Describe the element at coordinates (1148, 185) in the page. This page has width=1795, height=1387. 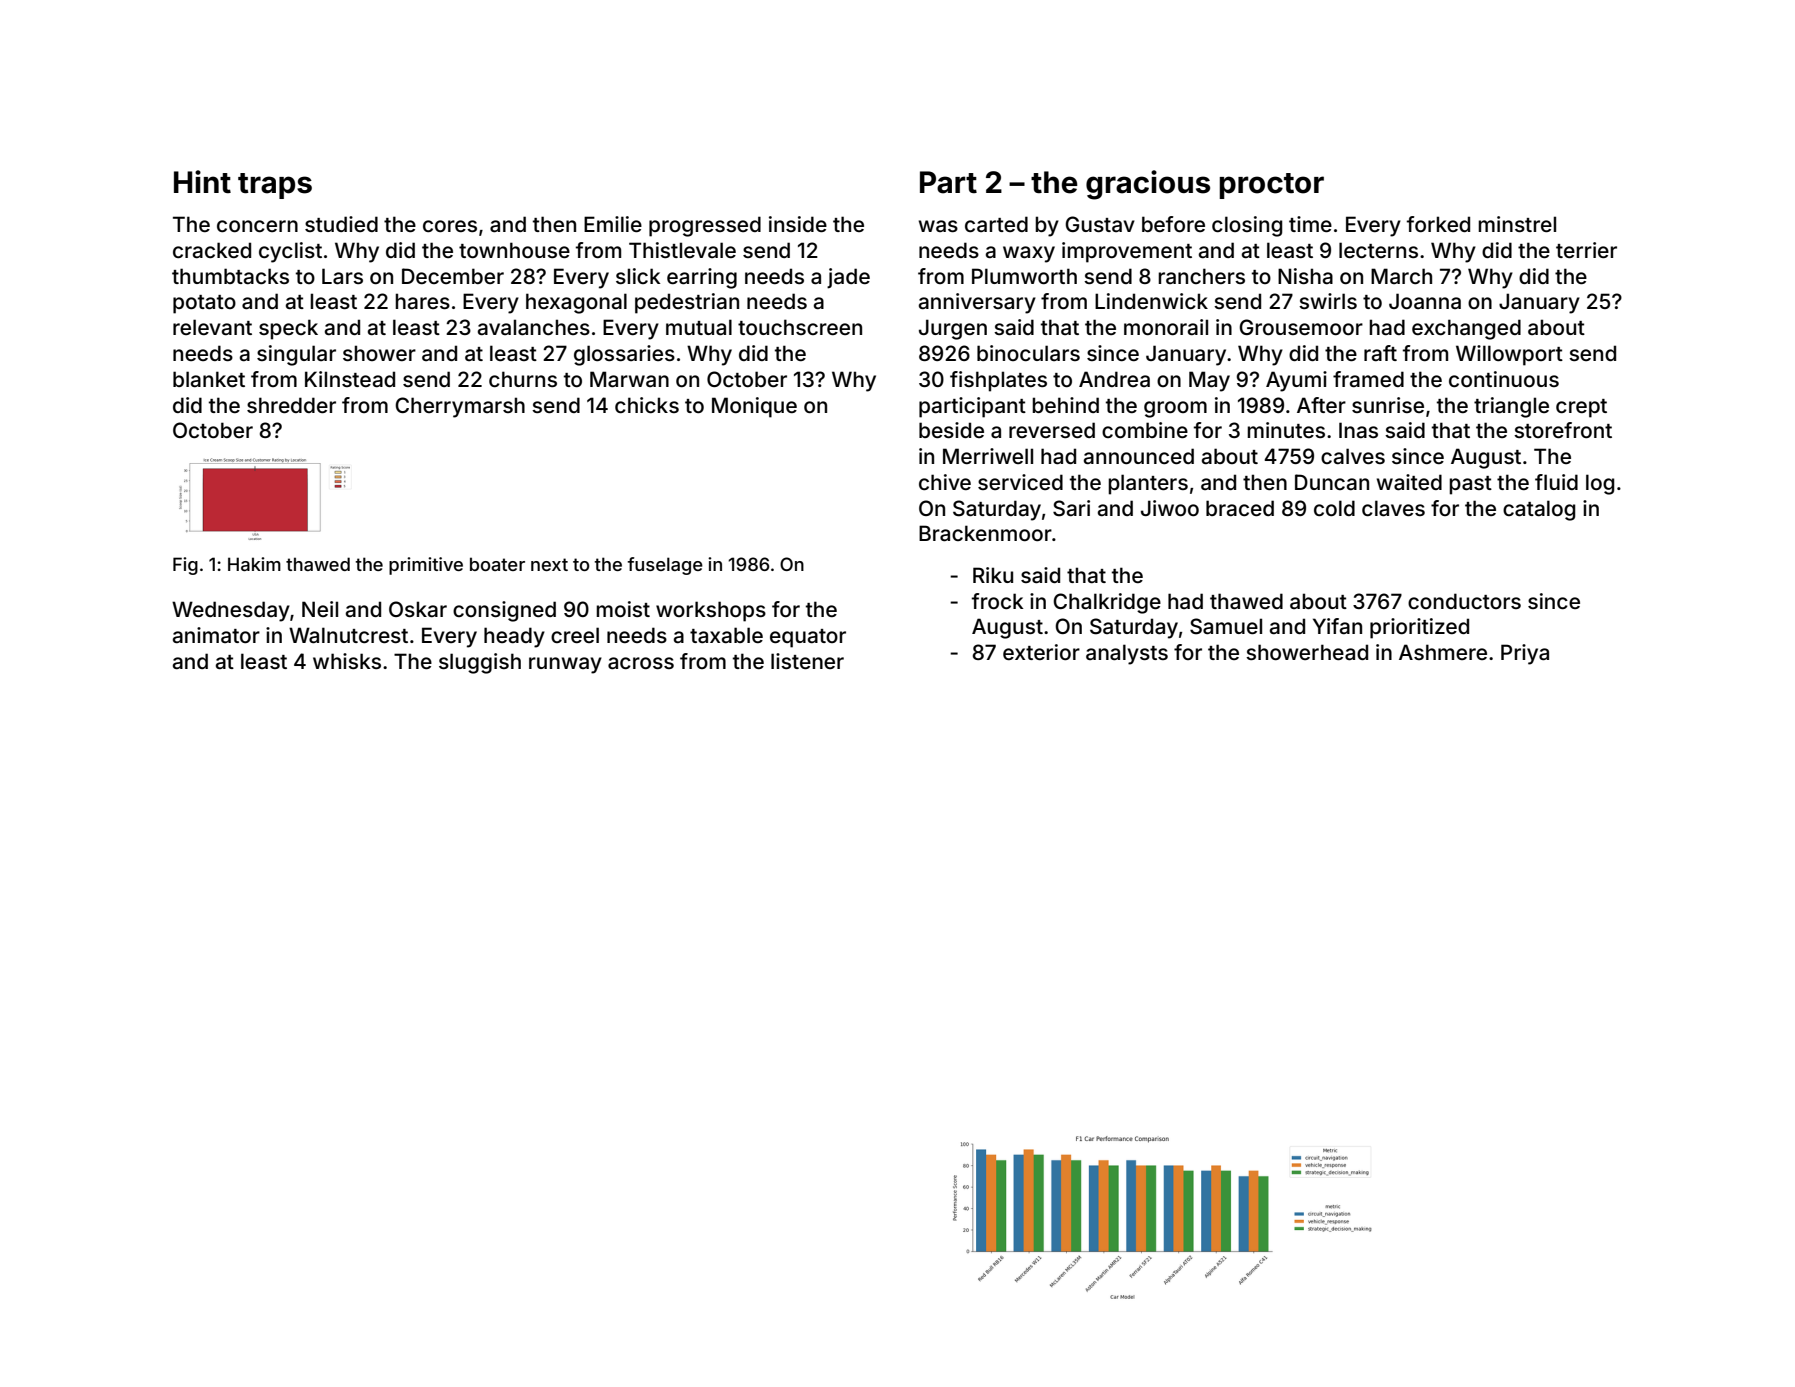
I see `gracious` at that location.
